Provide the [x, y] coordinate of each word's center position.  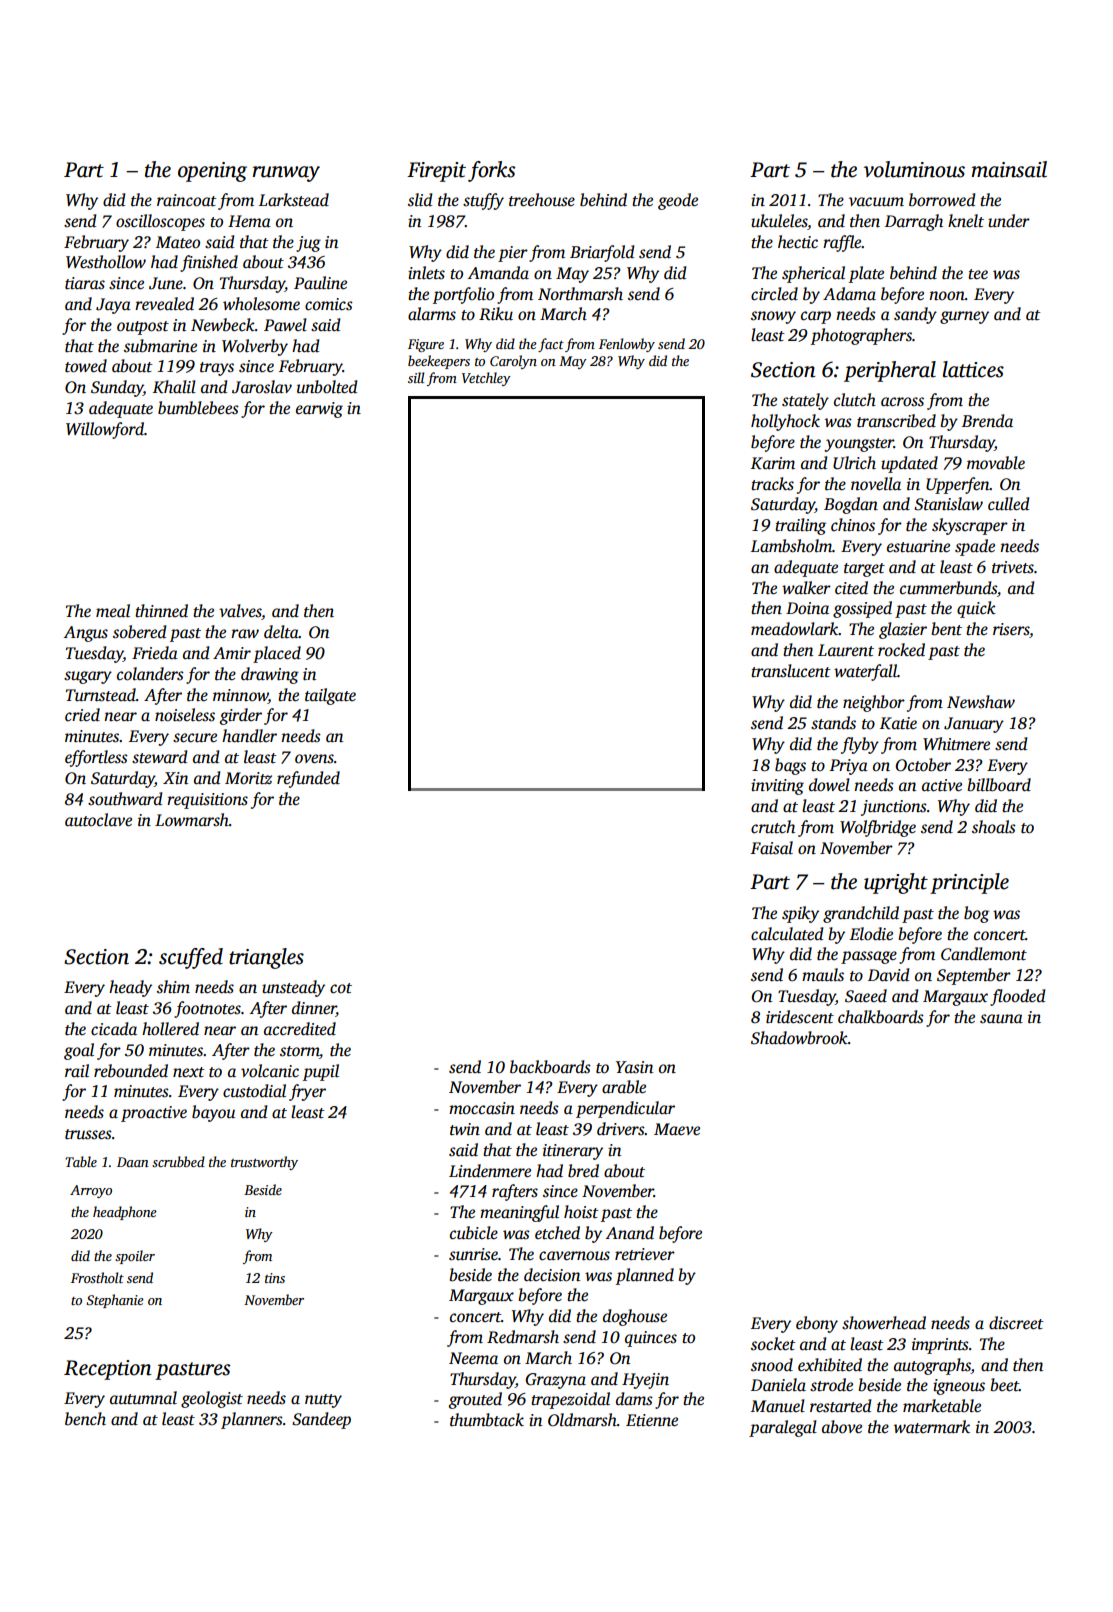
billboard [999, 785]
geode [678, 201]
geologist [212, 1399]
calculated [787, 934]
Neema [473, 1358]
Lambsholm [791, 546]
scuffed [191, 958]
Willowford [105, 430]
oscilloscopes [160, 222]
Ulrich [854, 463]
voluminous [914, 169]
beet [1004, 1385]
